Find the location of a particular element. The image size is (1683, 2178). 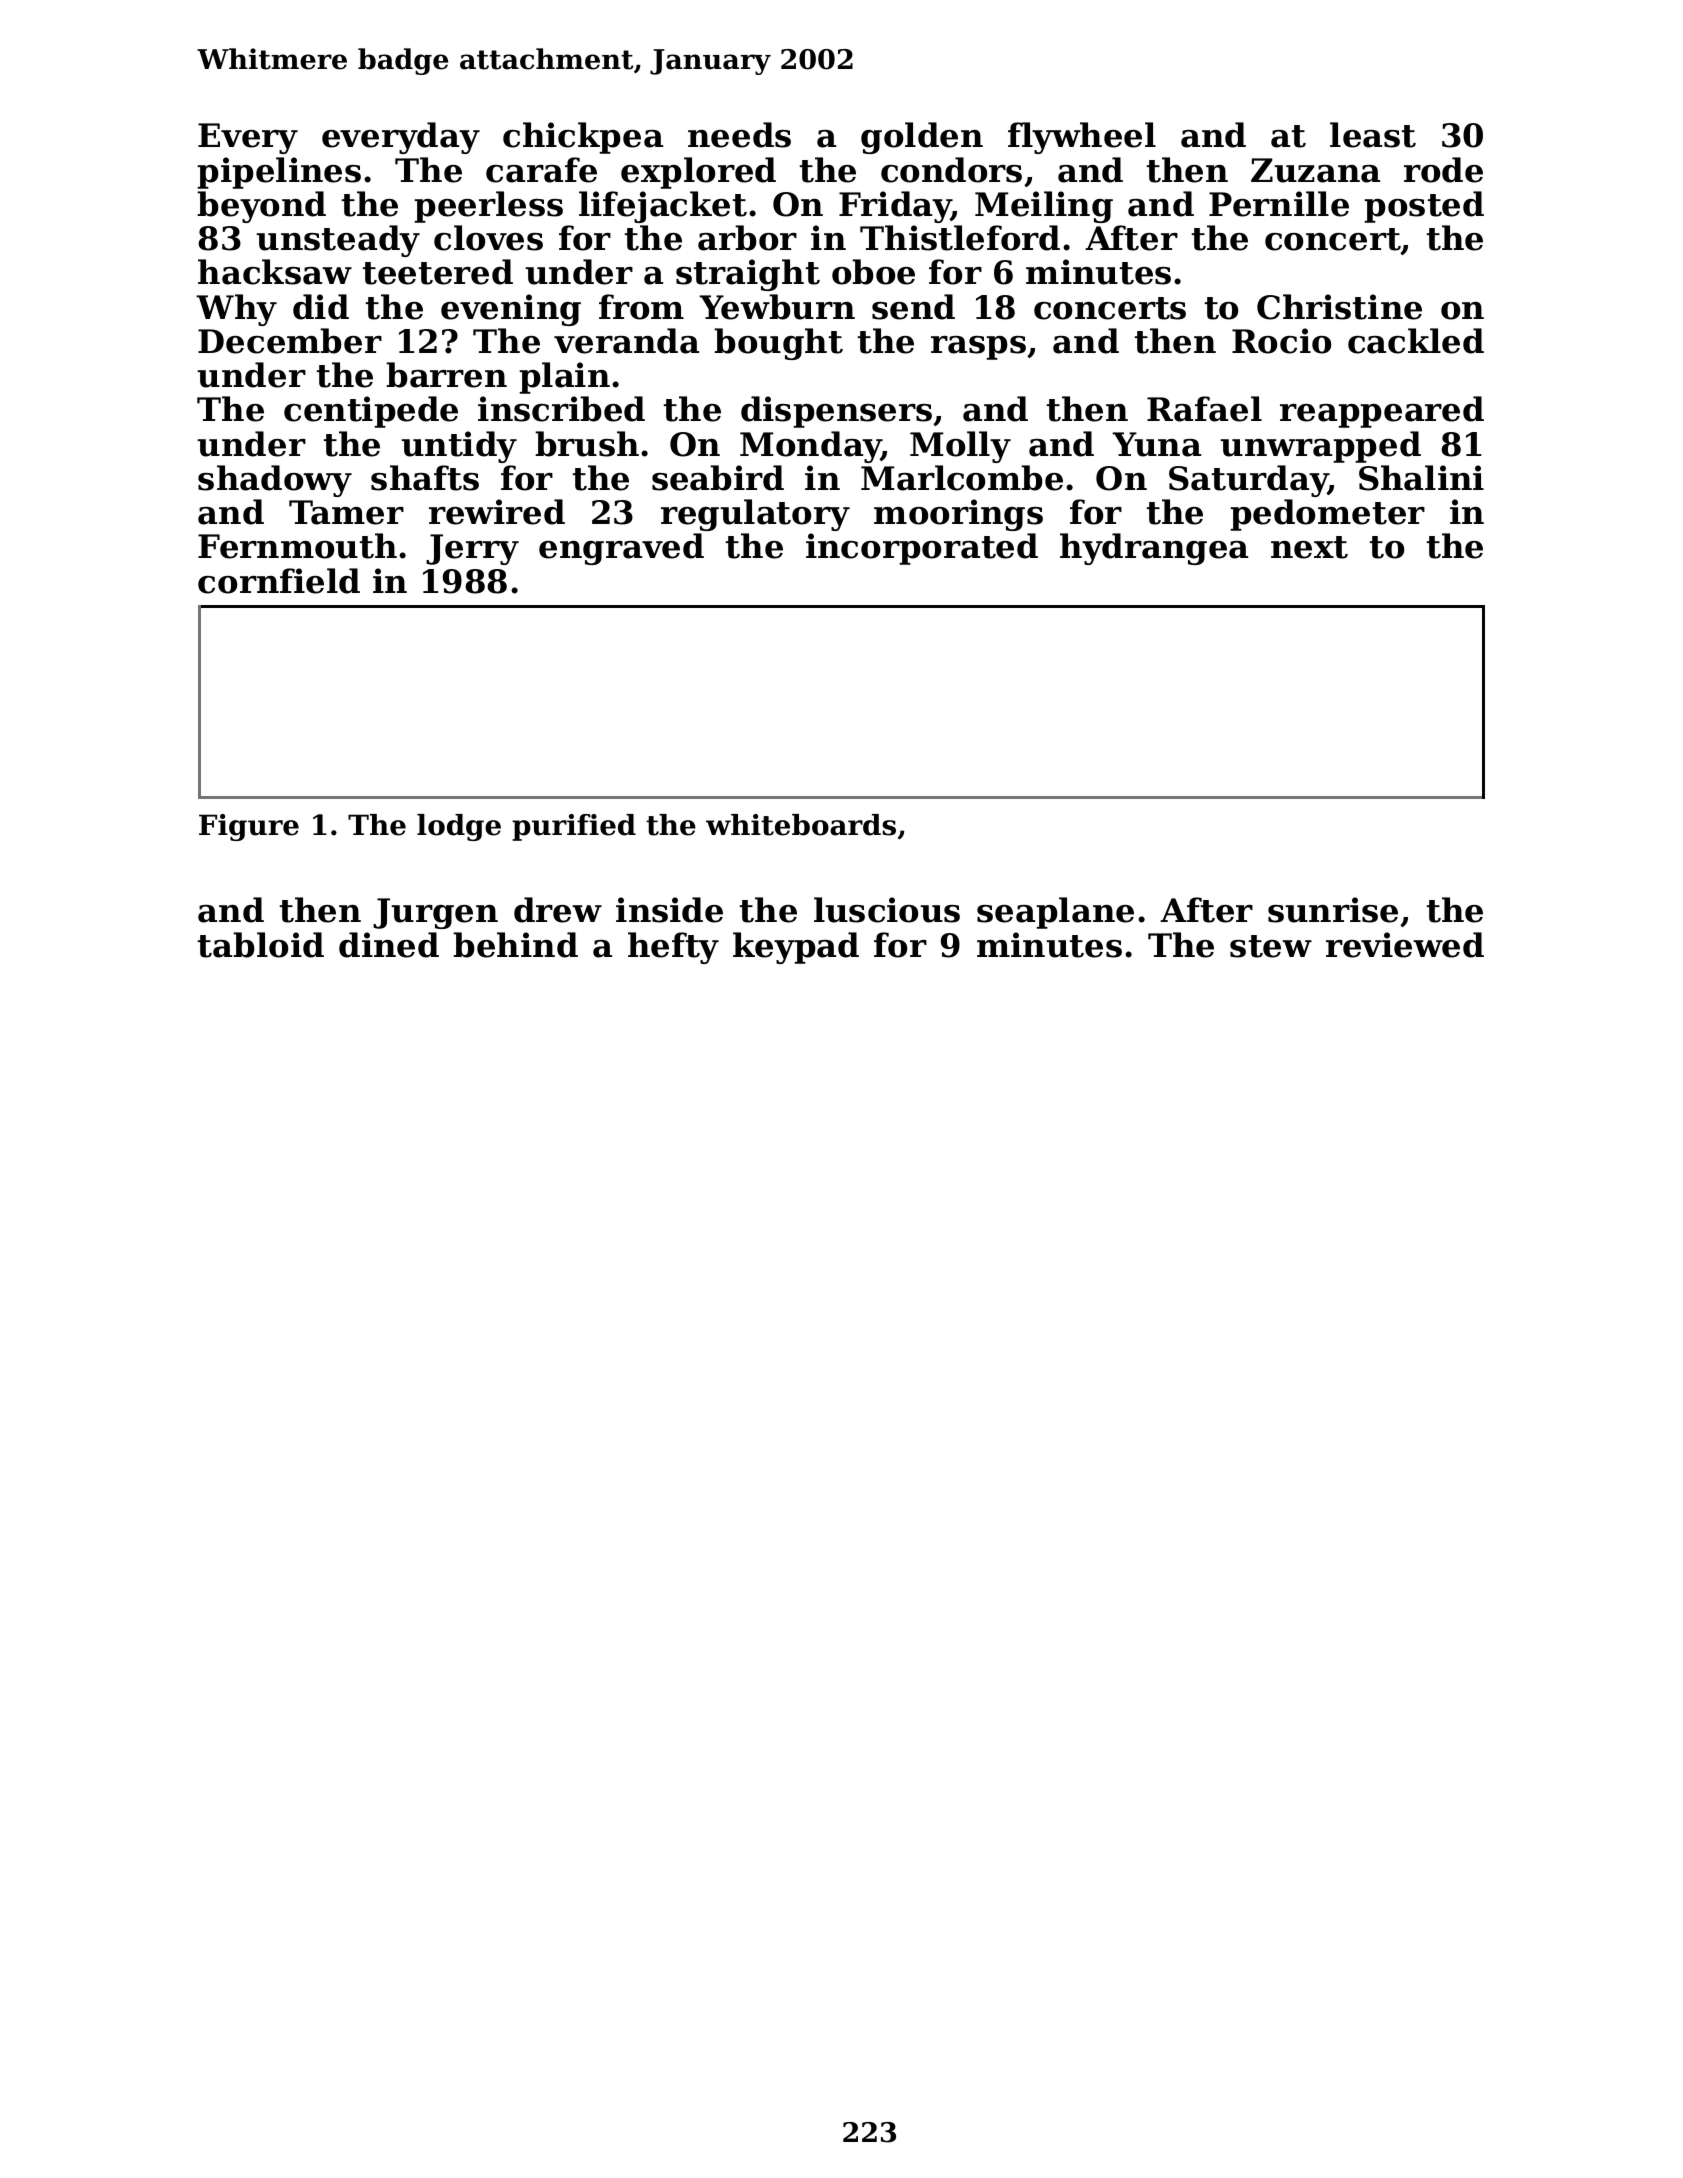

incorporated is located at coordinates (922, 549).
